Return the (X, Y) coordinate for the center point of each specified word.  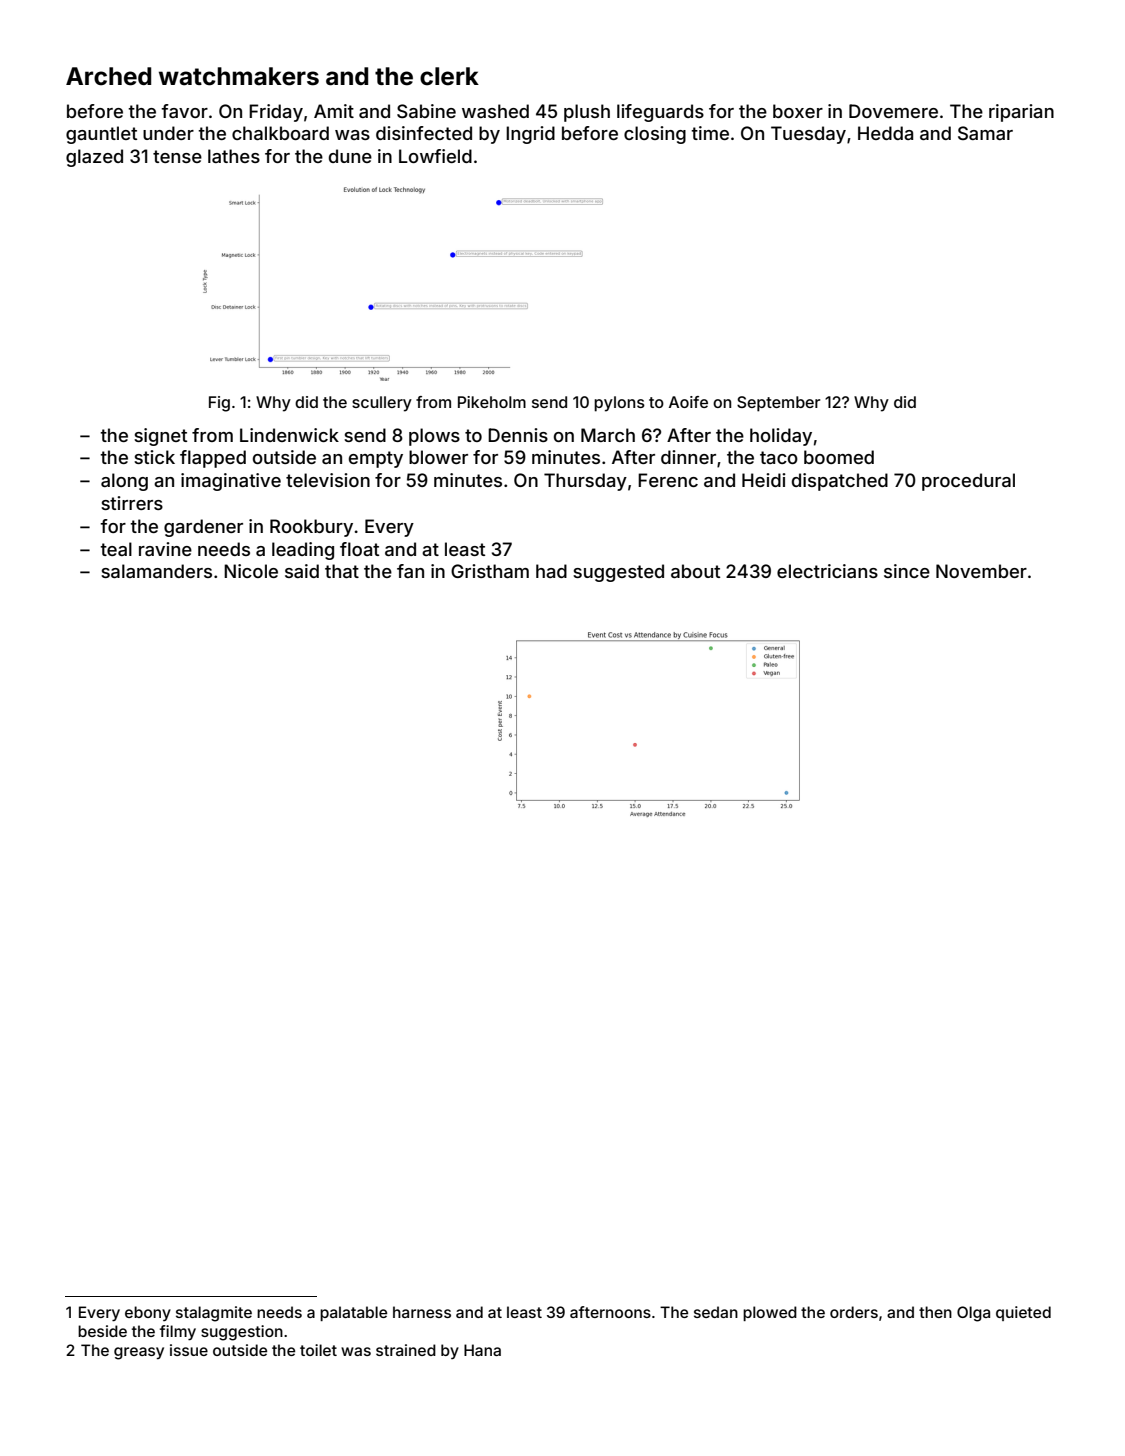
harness (422, 1312)
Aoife (688, 402)
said (302, 571)
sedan (716, 1312)
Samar (985, 133)
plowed (770, 1313)
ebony (148, 1313)
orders (854, 1312)
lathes (234, 156)
